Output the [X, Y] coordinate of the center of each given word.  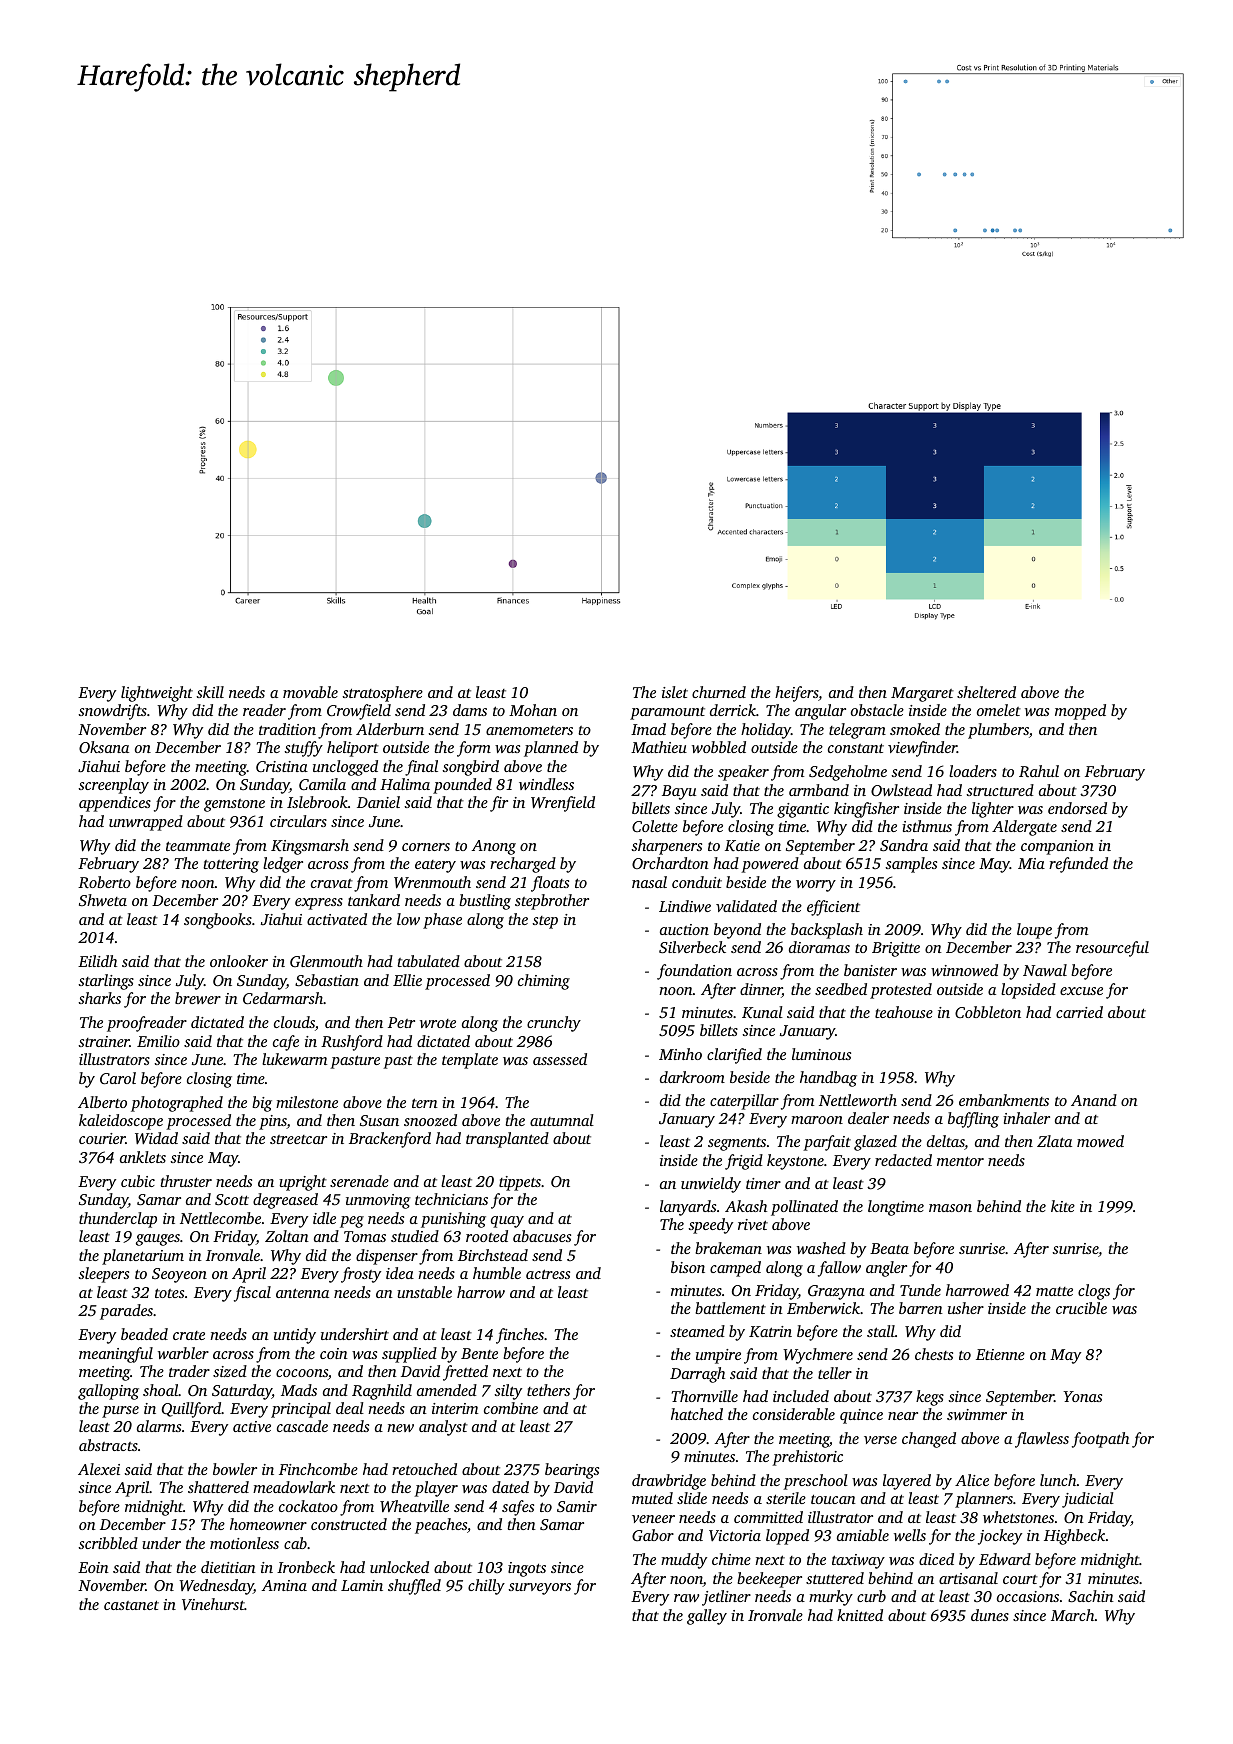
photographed [177, 1104]
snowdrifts [112, 712]
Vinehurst [213, 1604]
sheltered [986, 692]
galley [707, 1617]
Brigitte [896, 949]
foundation [694, 972]
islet [675, 692]
